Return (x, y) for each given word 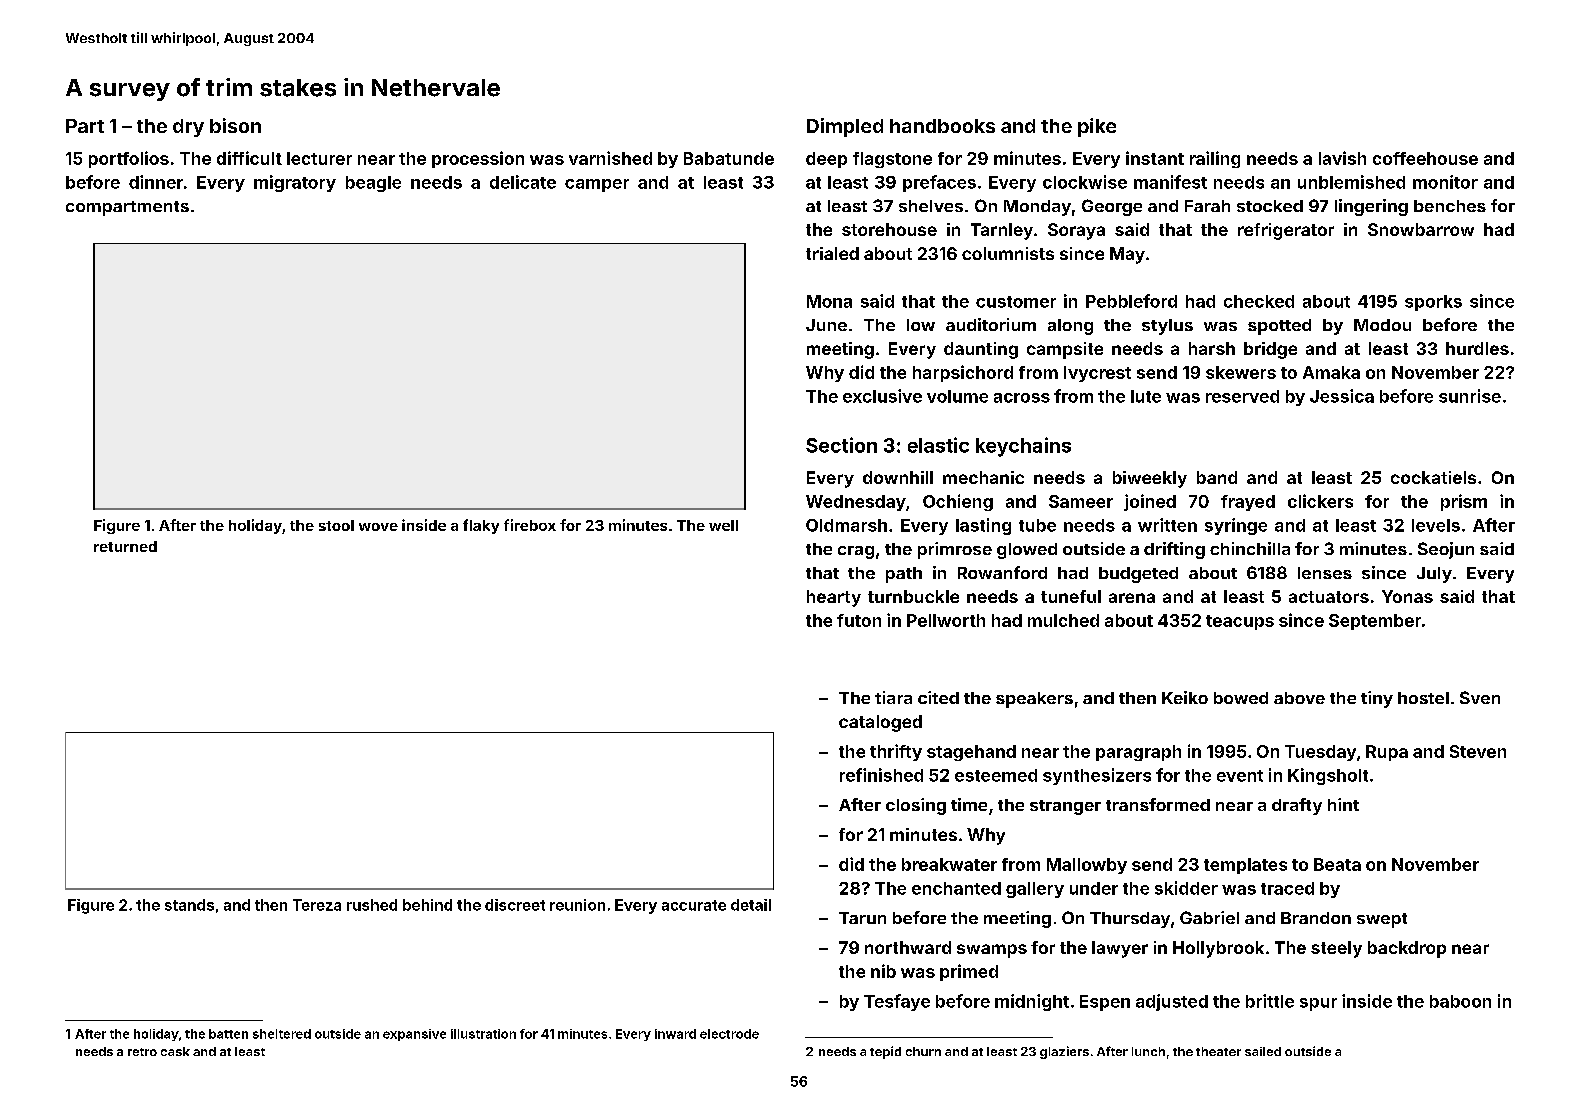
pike (1097, 127)
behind (427, 905)
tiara (893, 697)
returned (125, 546)
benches (1450, 206)
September (1375, 622)
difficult (249, 158)
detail (751, 905)
